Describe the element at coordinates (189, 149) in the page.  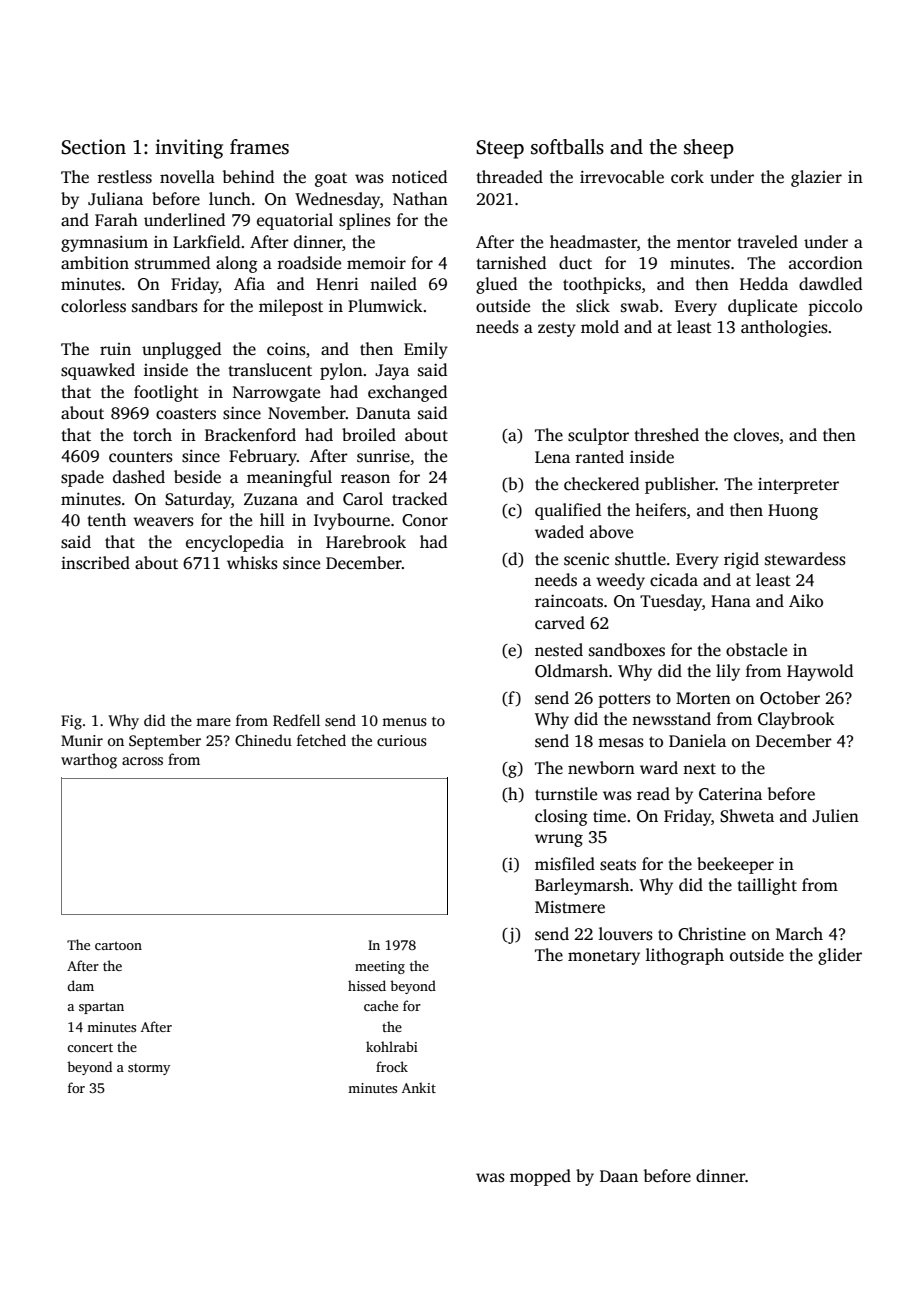
I see `inviting` at that location.
